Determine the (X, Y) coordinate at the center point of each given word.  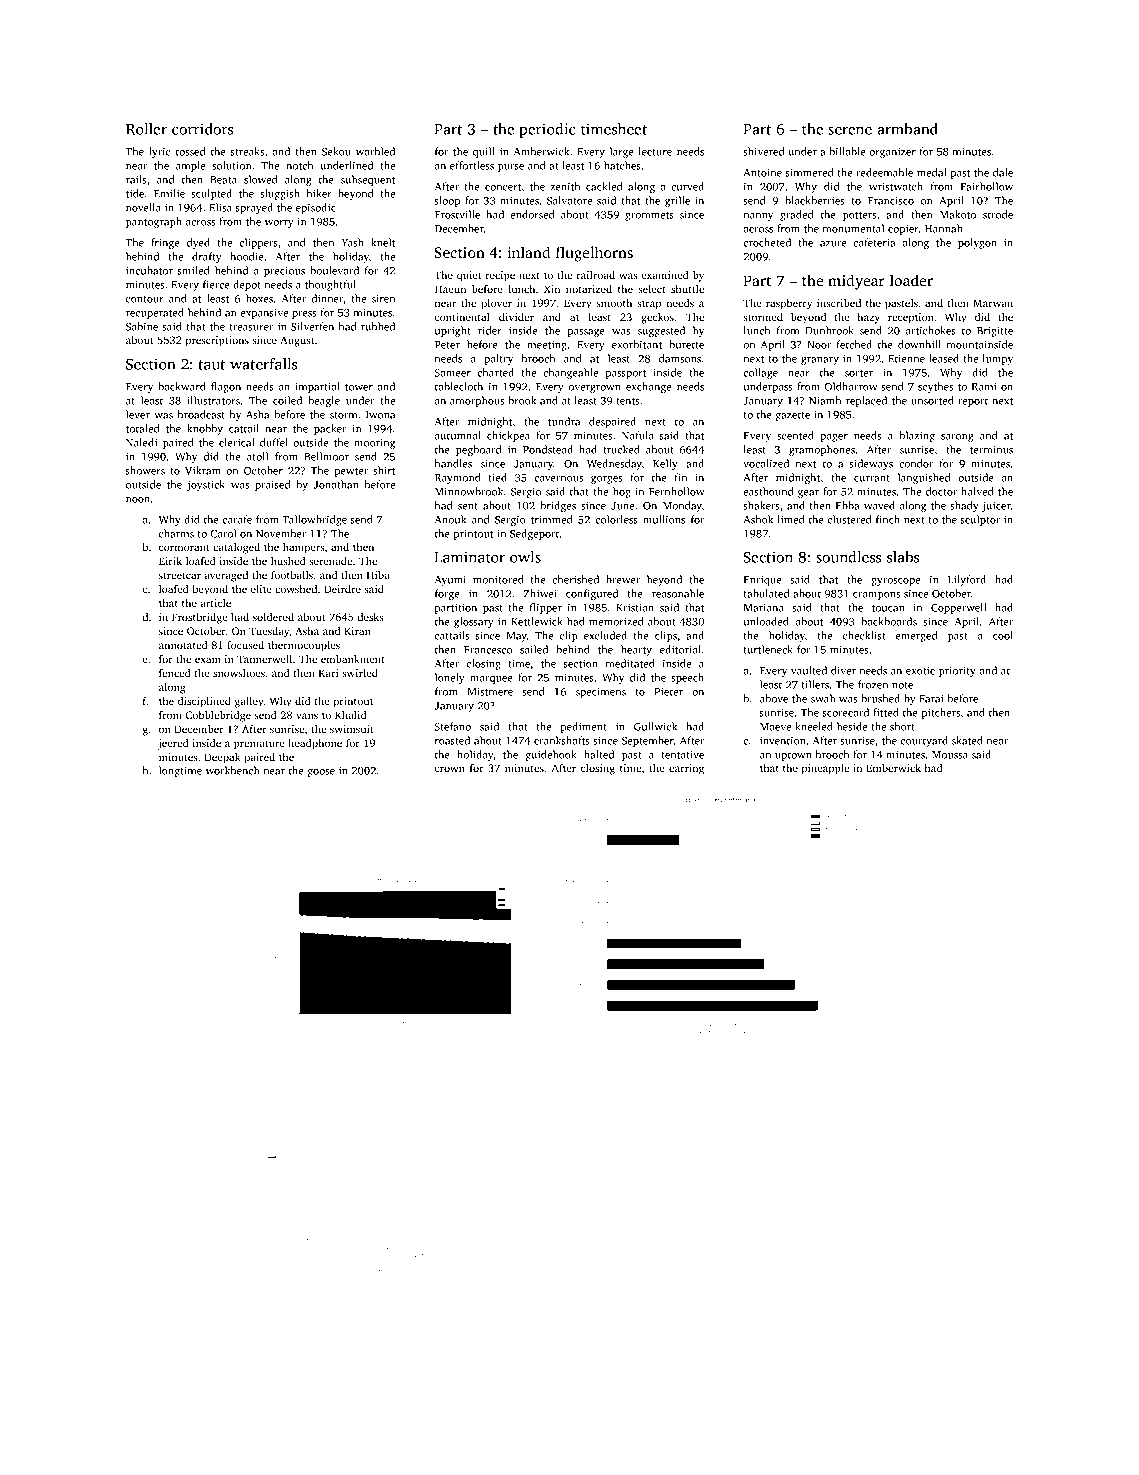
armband (907, 129)
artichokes (931, 330)
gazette (792, 416)
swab (823, 698)
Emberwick (893, 768)
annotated (183, 645)
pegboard (478, 450)
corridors (202, 129)
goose (321, 773)
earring (686, 769)
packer (330, 429)
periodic (547, 130)
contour (145, 299)
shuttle (687, 289)
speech (687, 678)
